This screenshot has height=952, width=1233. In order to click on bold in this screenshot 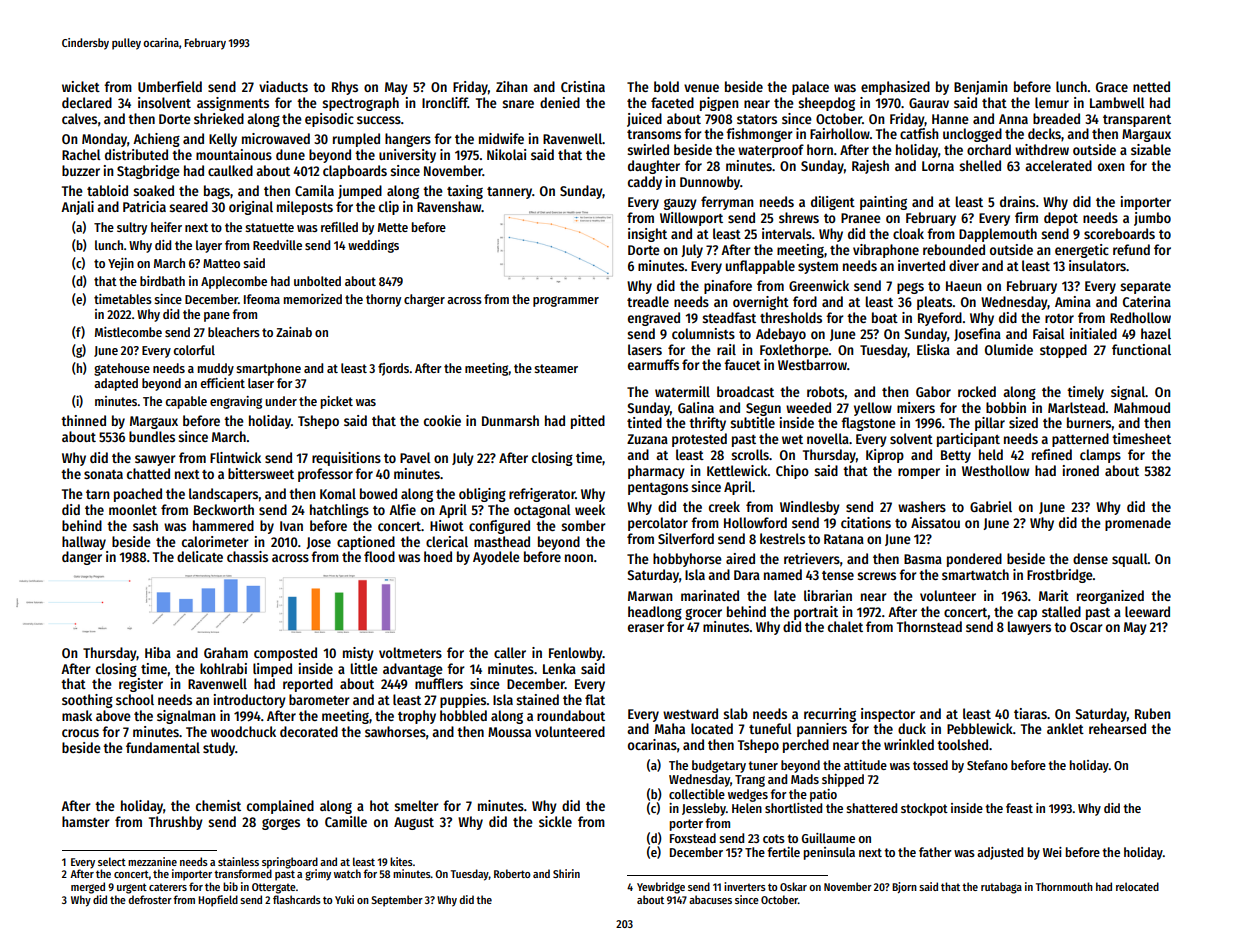, I will do `click(666, 86)`.
